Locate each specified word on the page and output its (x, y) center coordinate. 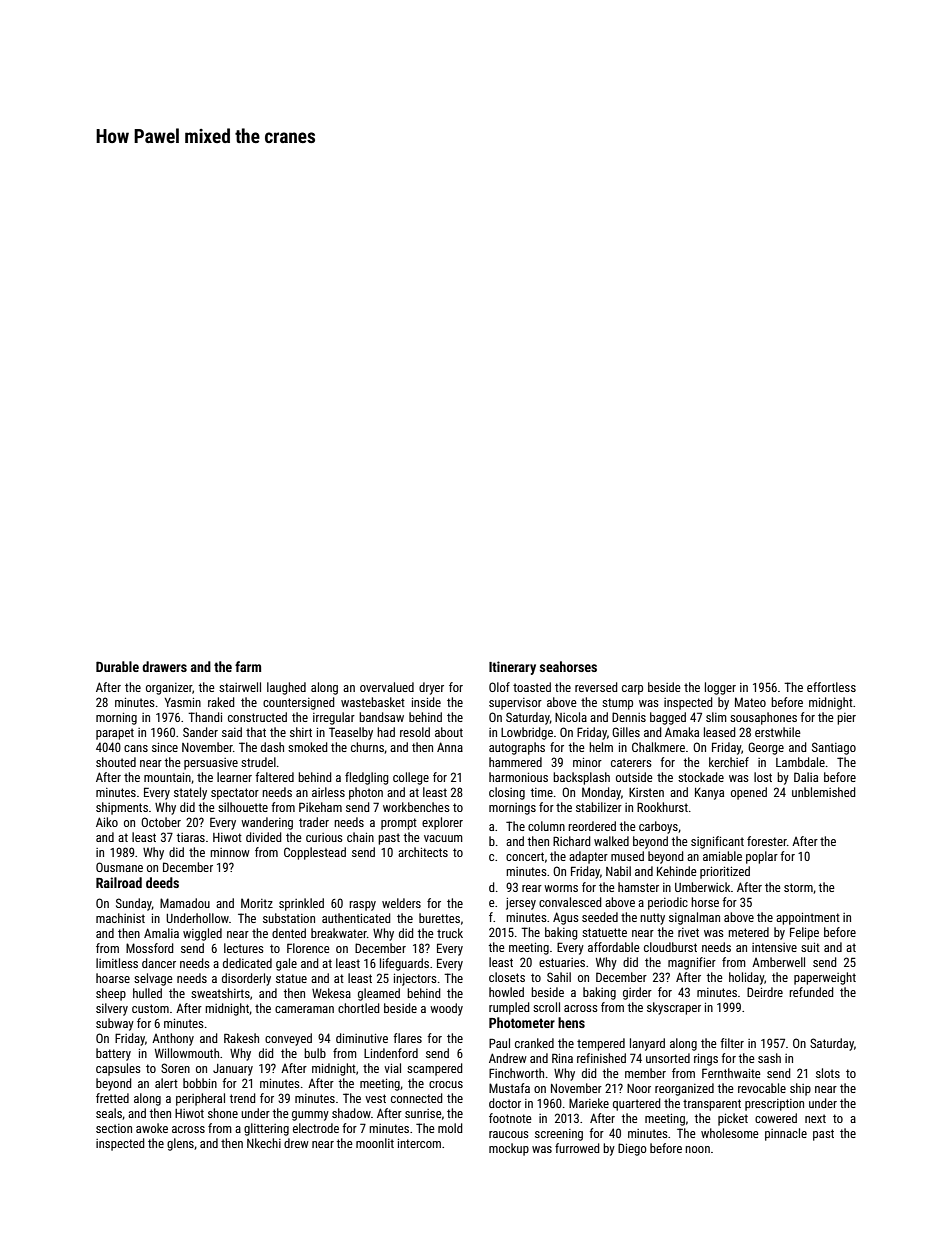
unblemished (824, 792)
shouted (116, 762)
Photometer (522, 1022)
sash (769, 1058)
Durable (117, 666)
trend (243, 1098)
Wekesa (331, 993)
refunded (811, 992)
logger (720, 688)
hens (571, 1022)
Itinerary (512, 668)
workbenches (416, 807)
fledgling (367, 778)
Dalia (806, 777)
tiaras (191, 837)
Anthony (173, 1039)
